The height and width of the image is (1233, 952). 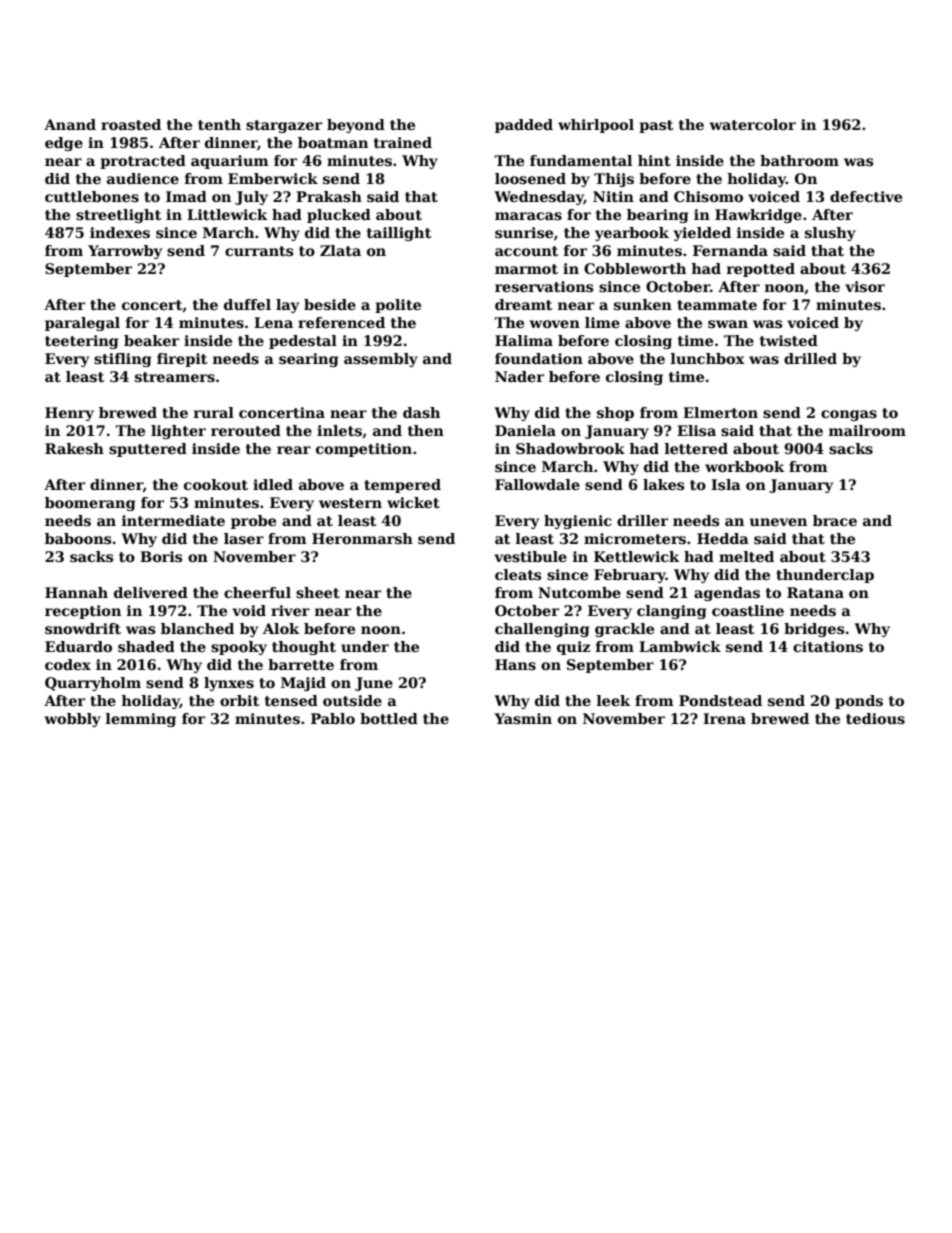 What do you see at coordinates (143, 178) in the image?
I see `audience` at bounding box center [143, 178].
